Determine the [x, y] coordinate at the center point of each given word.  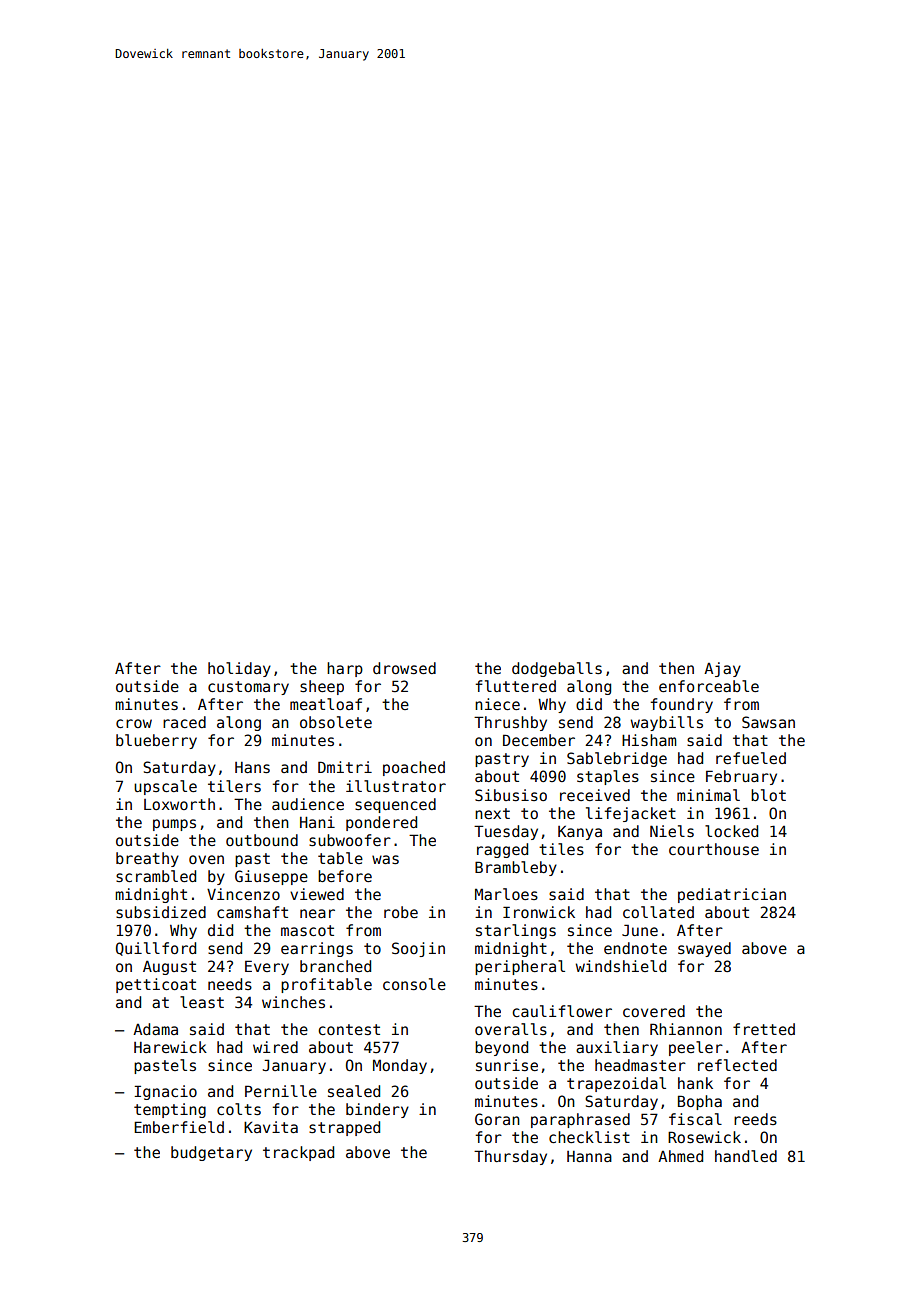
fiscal [695, 1119]
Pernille [281, 1091]
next [492, 813]
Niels [672, 831]
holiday [239, 669]
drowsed [404, 668]
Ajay [722, 669]
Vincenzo [243, 894]
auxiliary [617, 1048]
